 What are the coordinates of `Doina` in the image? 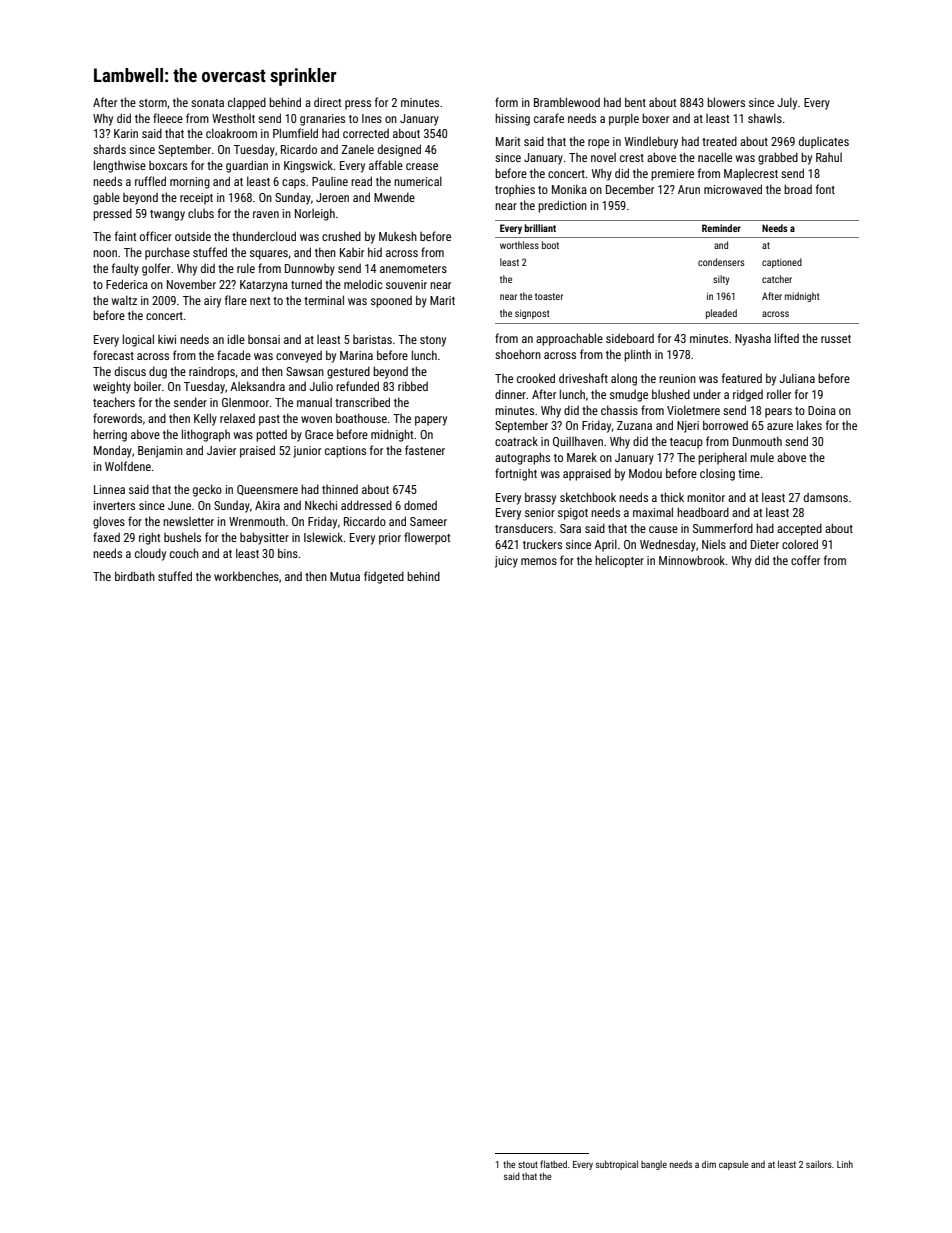 It's located at (822, 410).
